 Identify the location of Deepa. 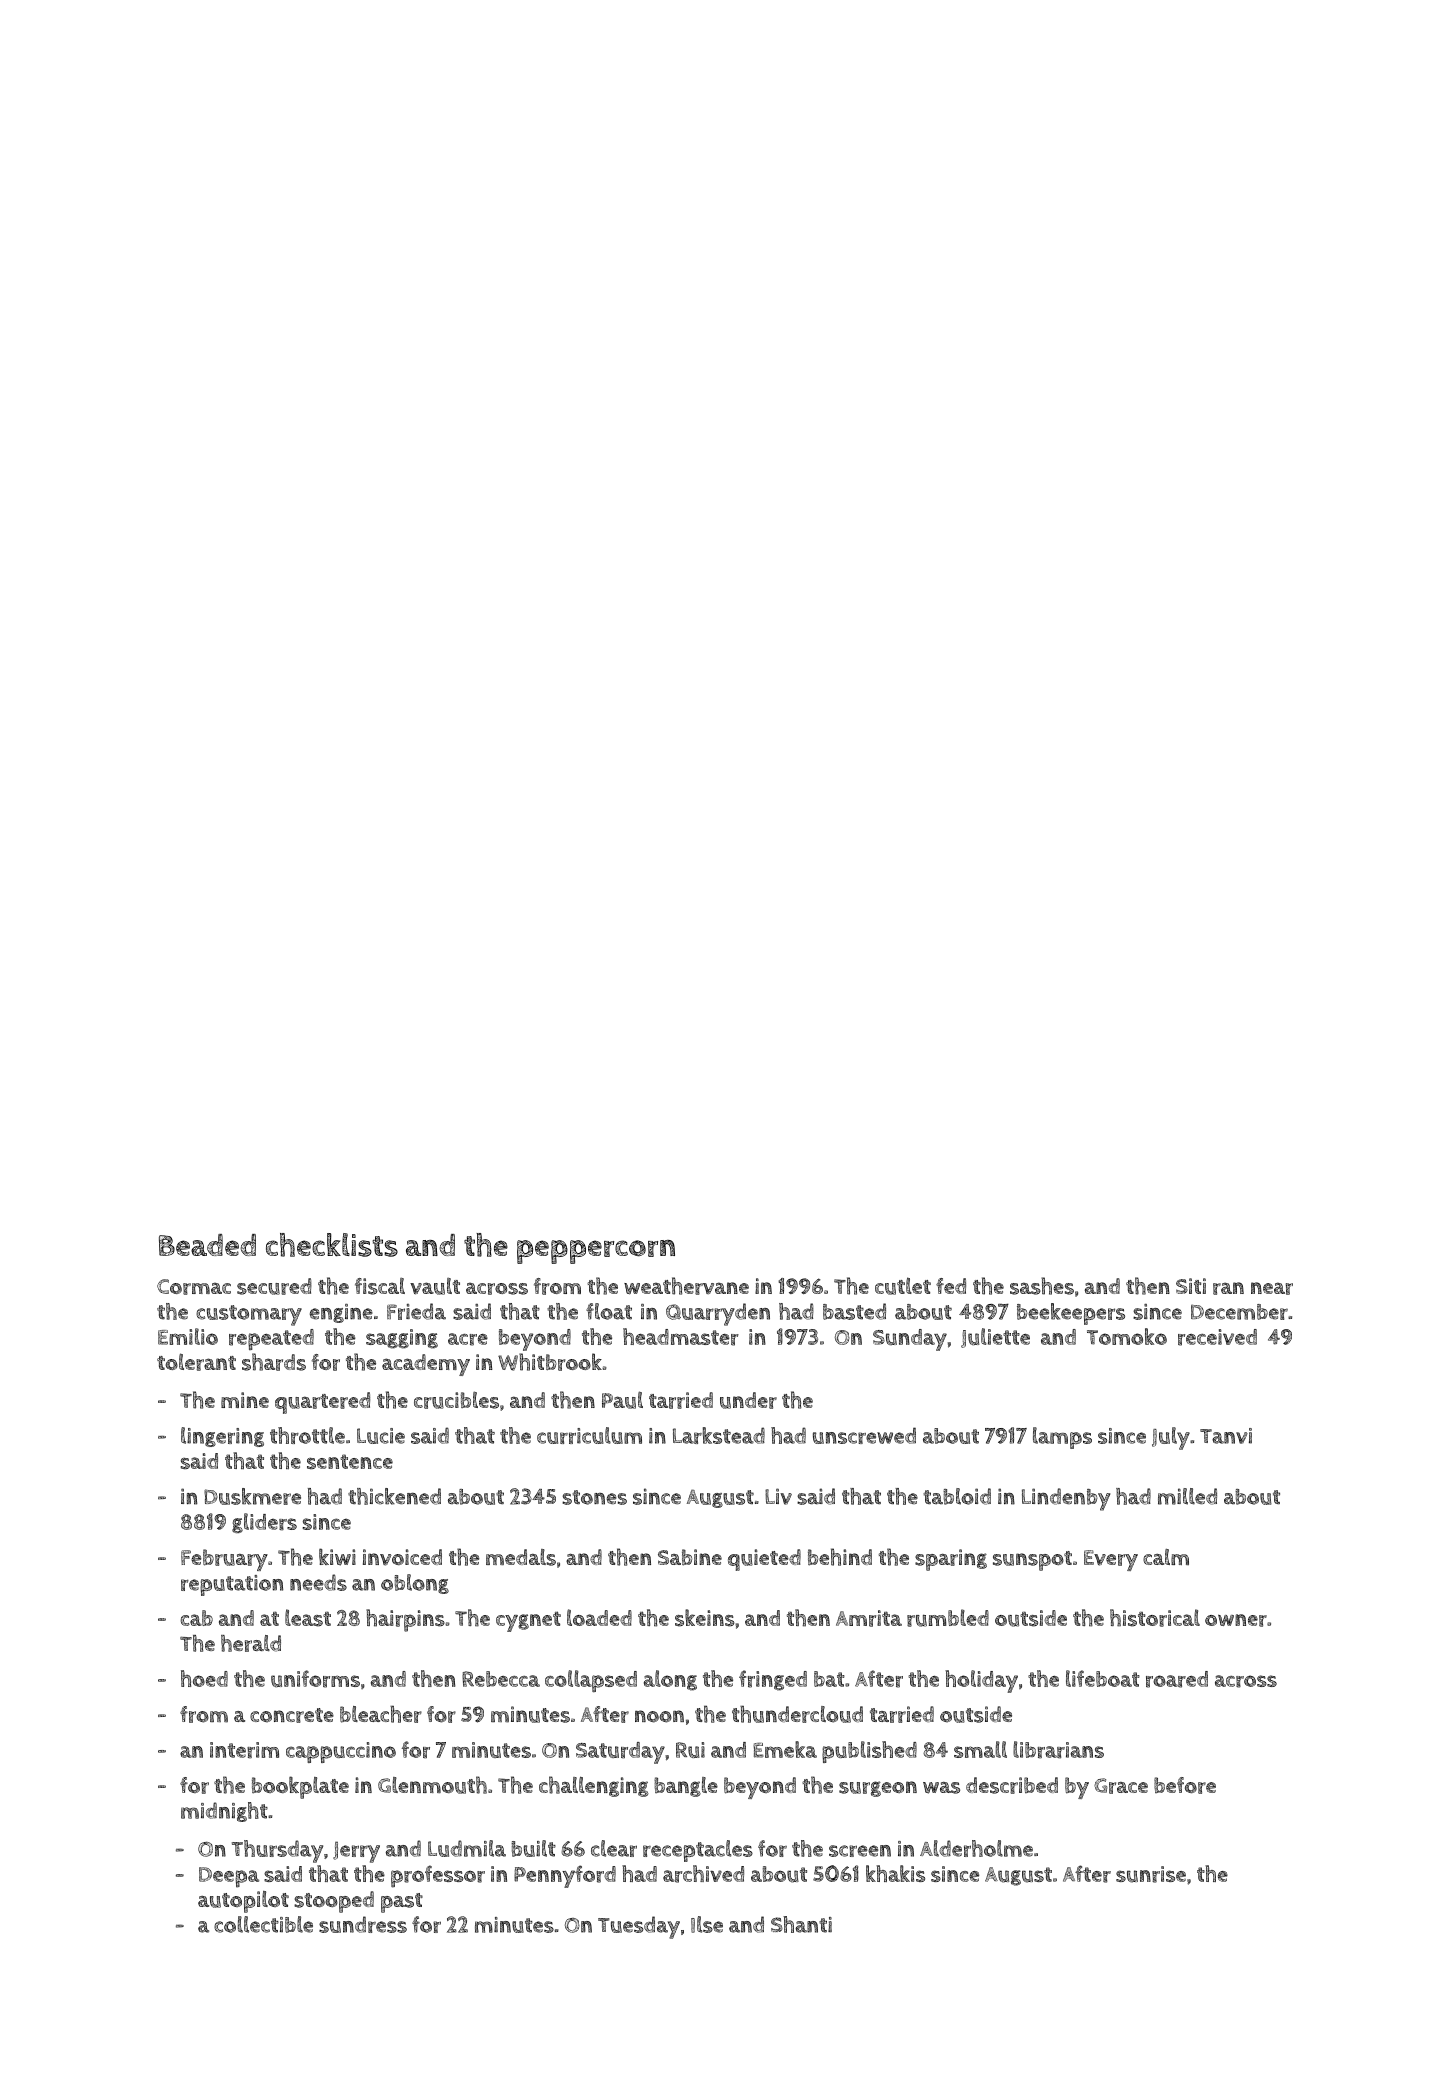
(229, 1877).
